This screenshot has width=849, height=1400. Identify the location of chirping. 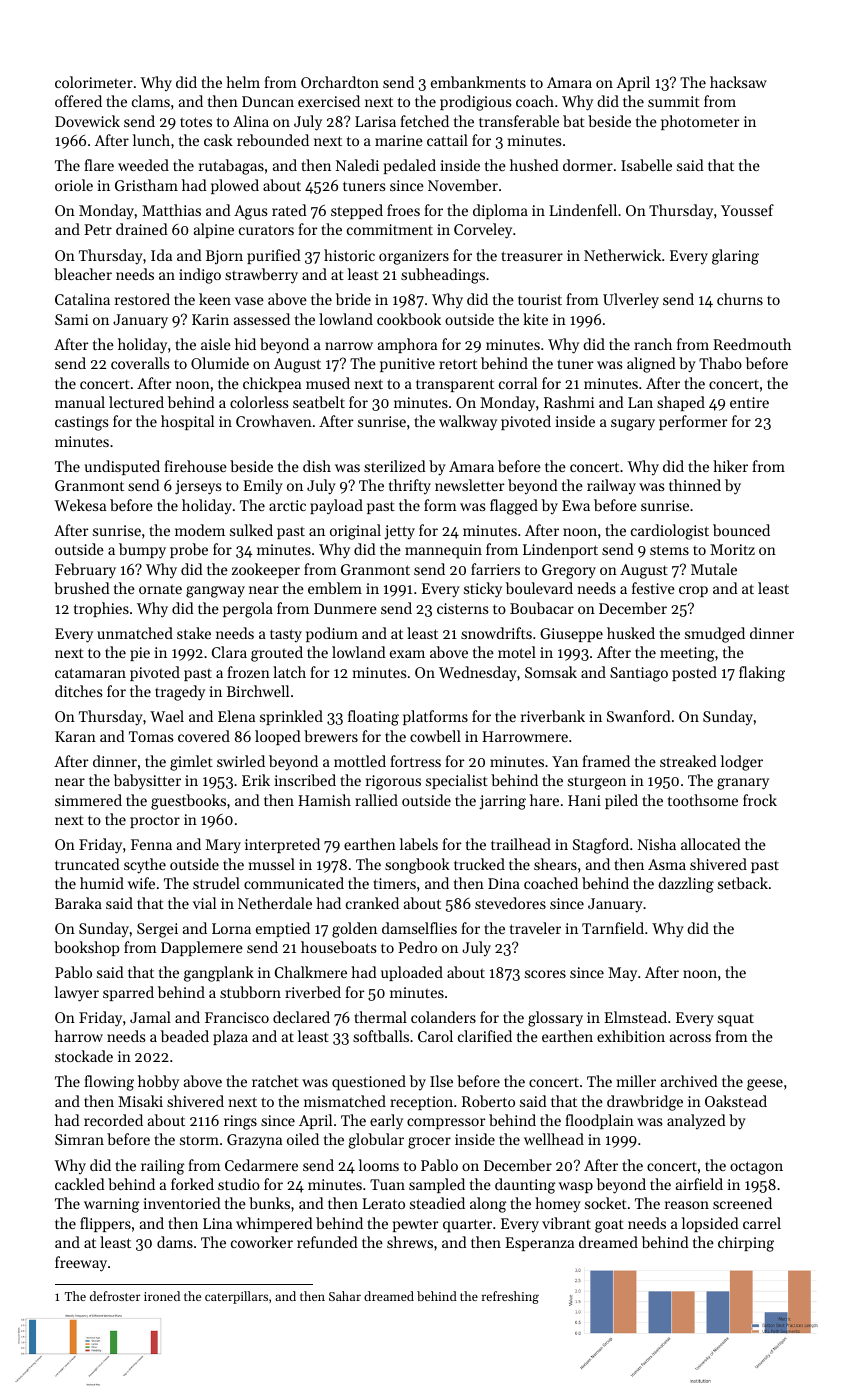
(746, 1244).
